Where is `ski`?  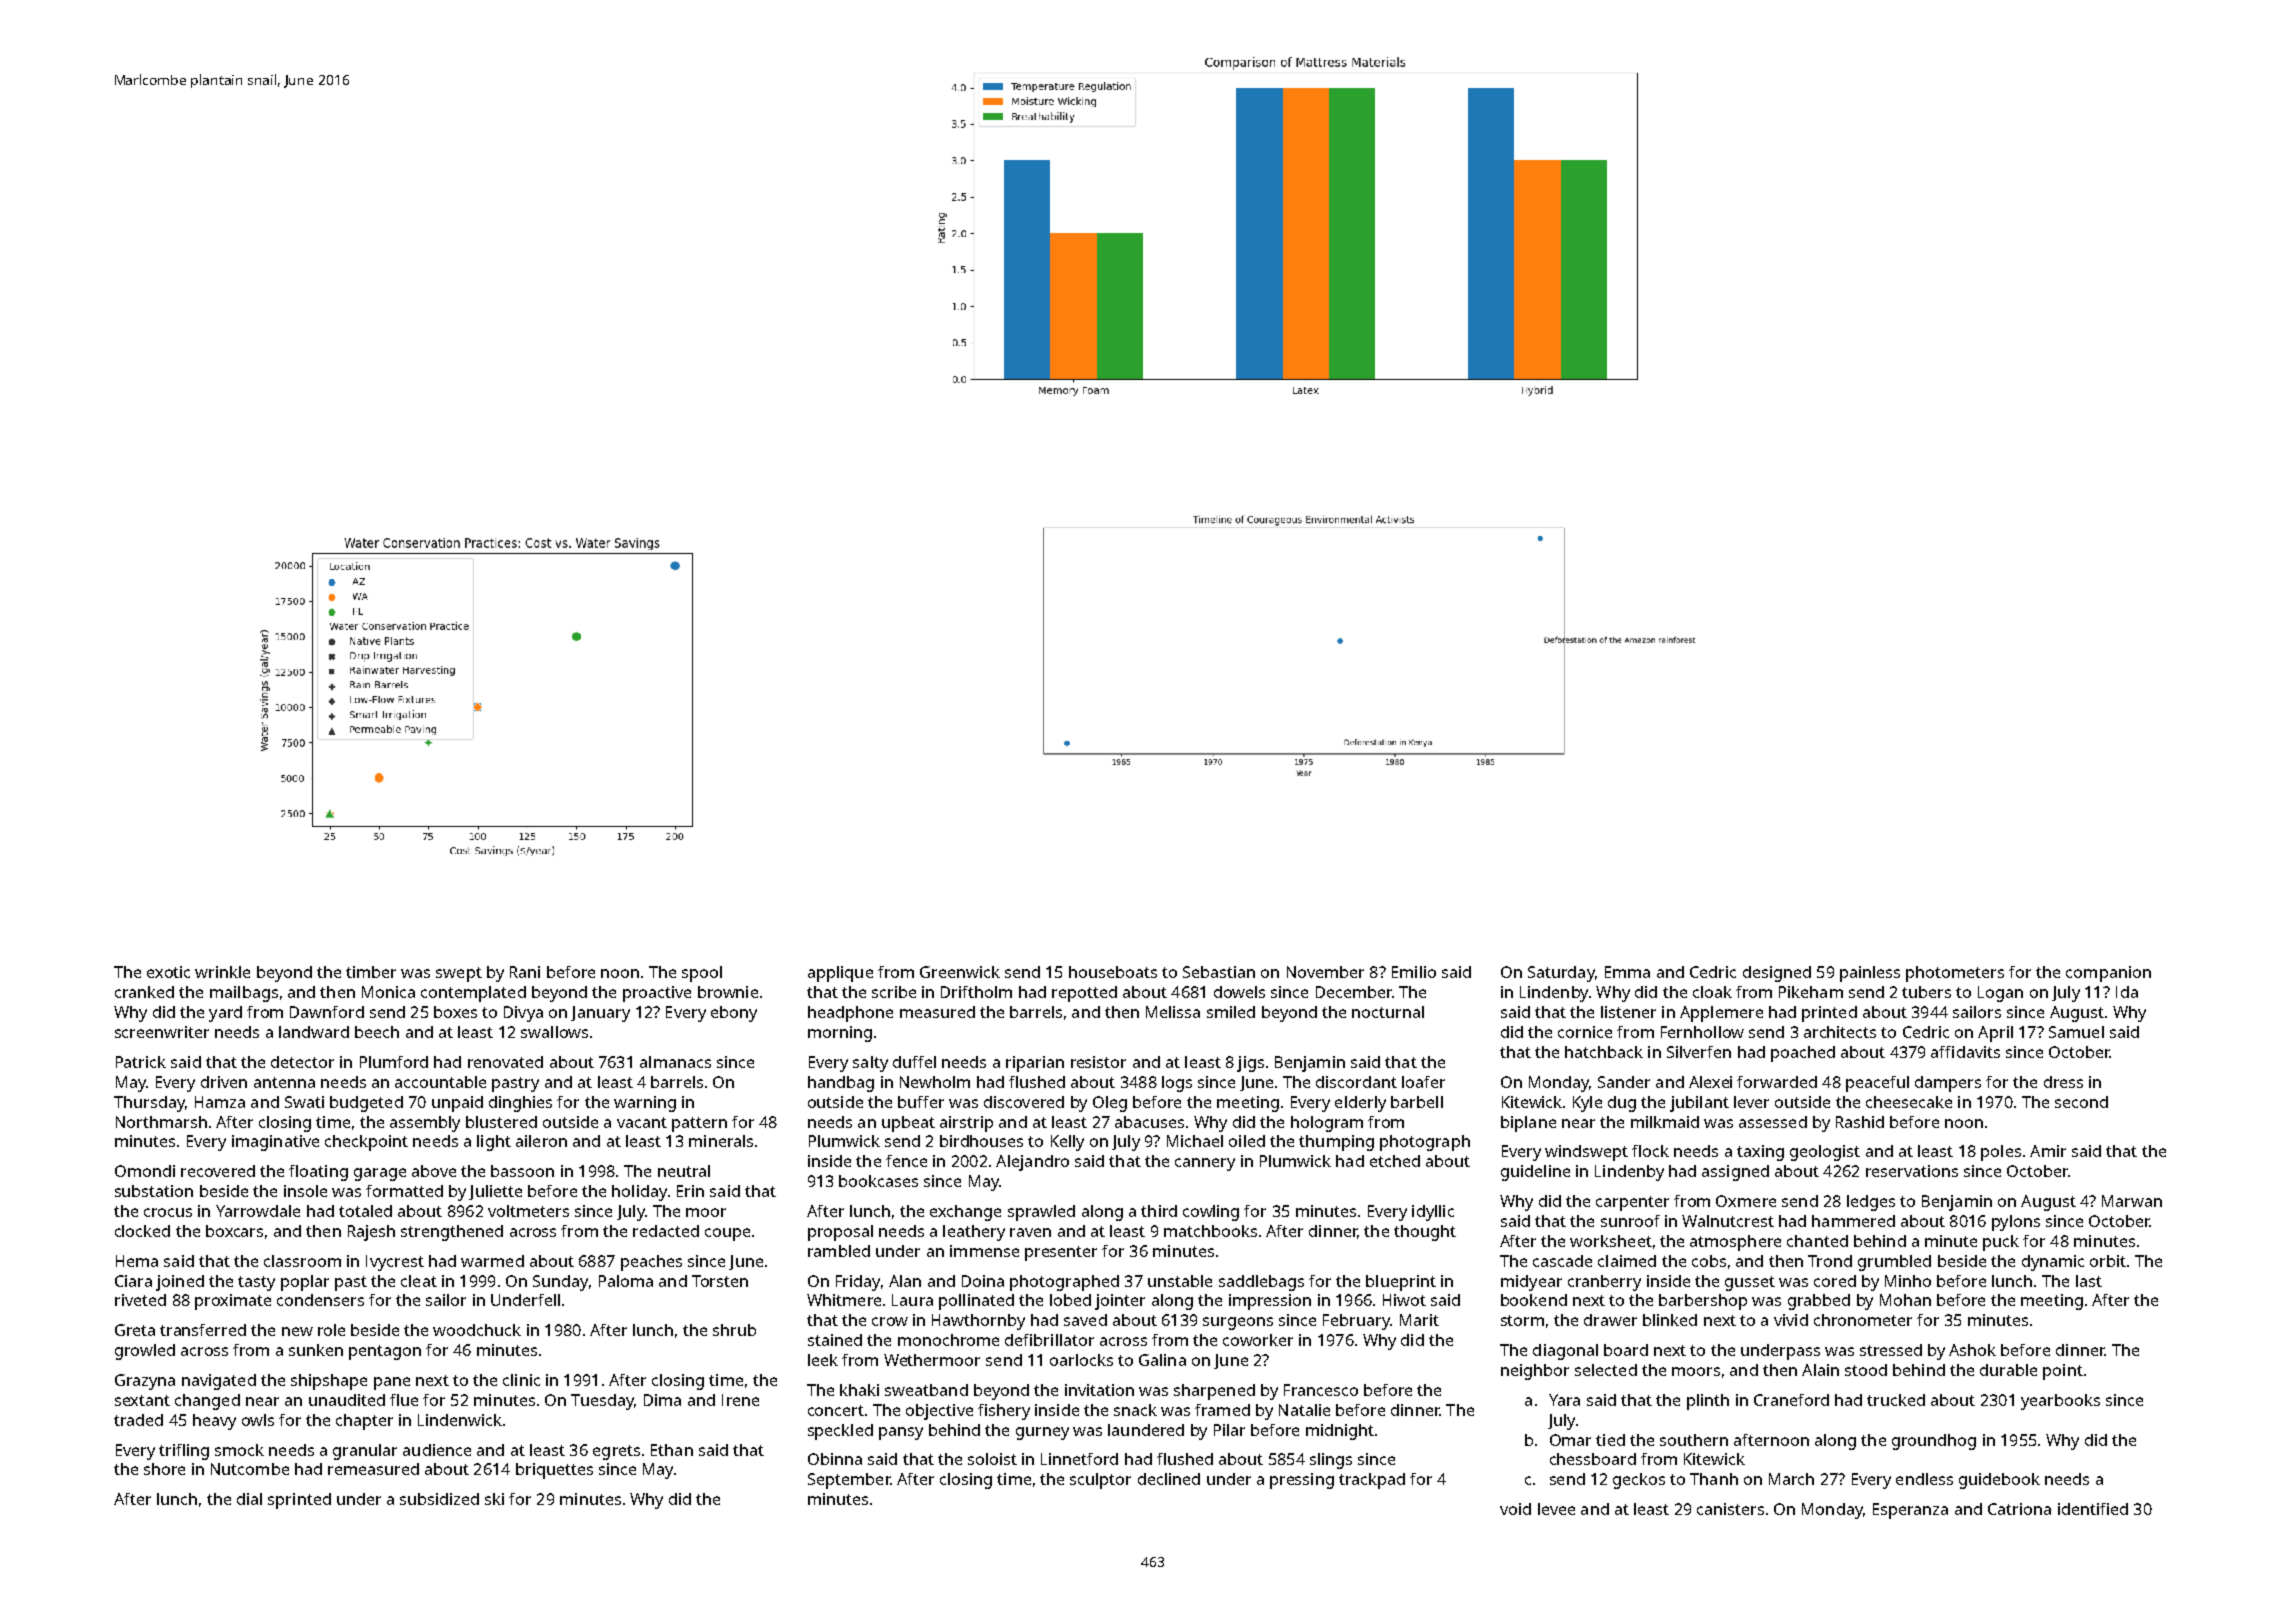
ski is located at coordinates (494, 1499).
